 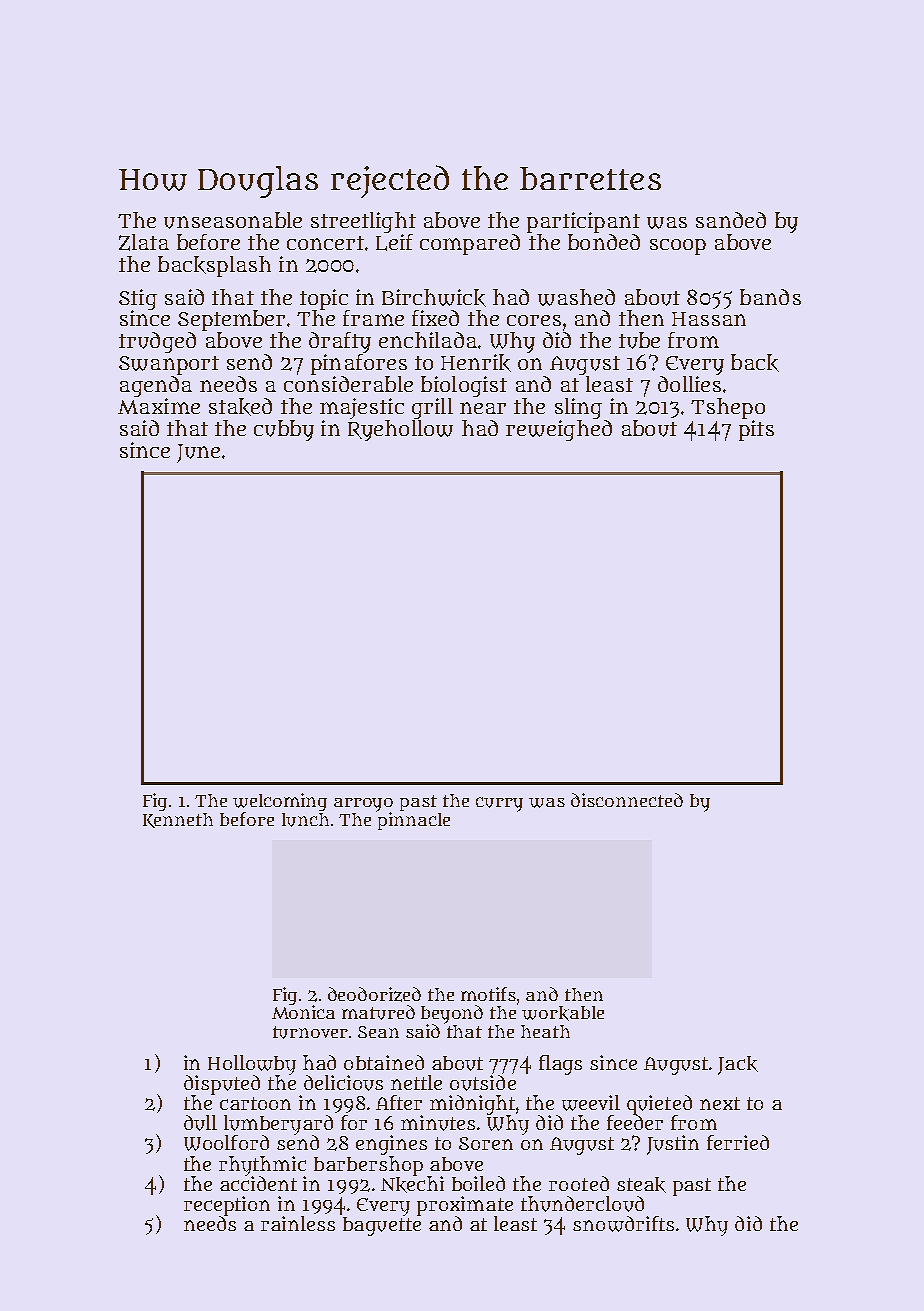 I want to click on participant, so click(x=583, y=222).
